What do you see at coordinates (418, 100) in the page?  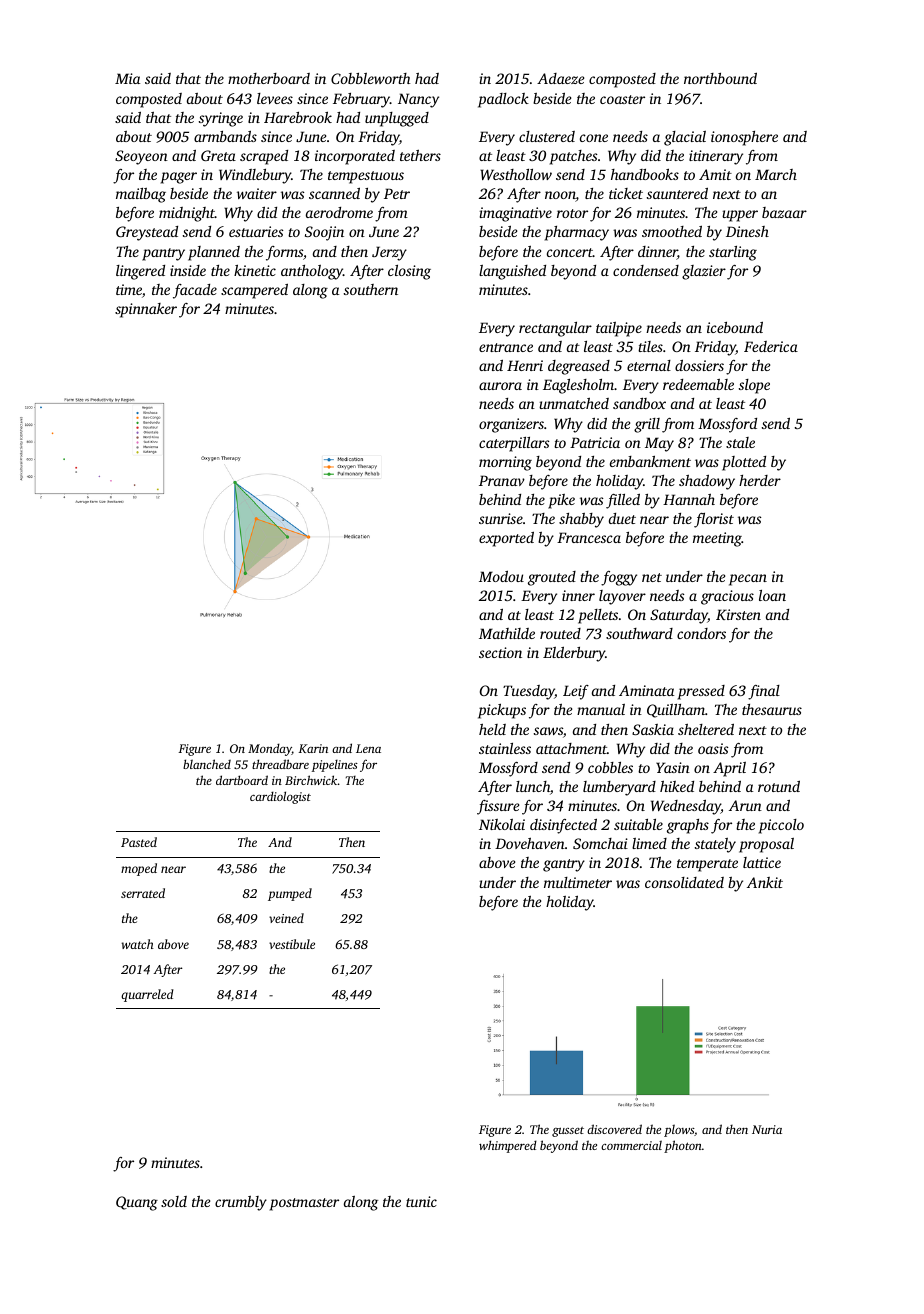 I see `Nancy` at bounding box center [418, 100].
